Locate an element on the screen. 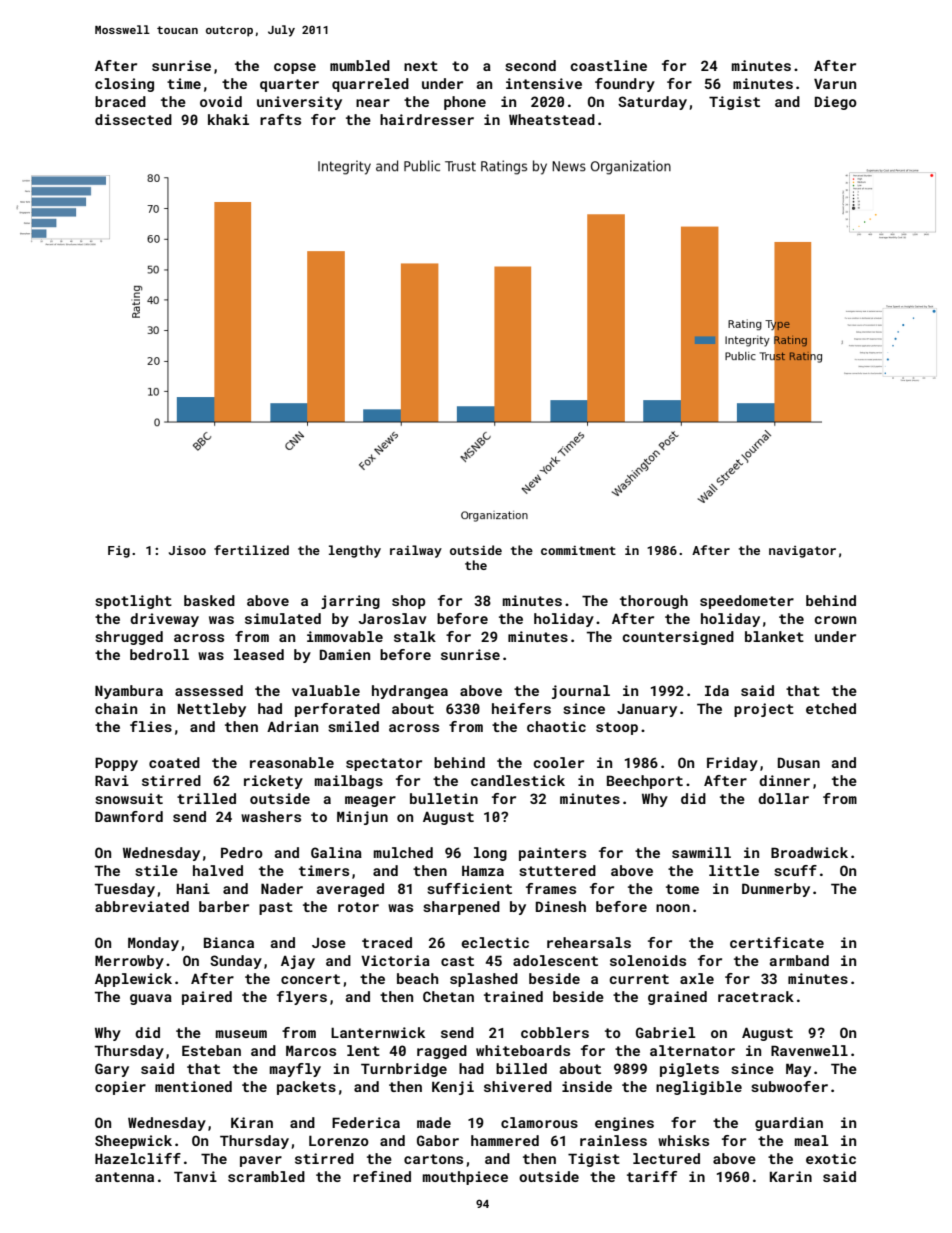 This screenshot has width=952, height=1233. chain is located at coordinates (116, 708).
